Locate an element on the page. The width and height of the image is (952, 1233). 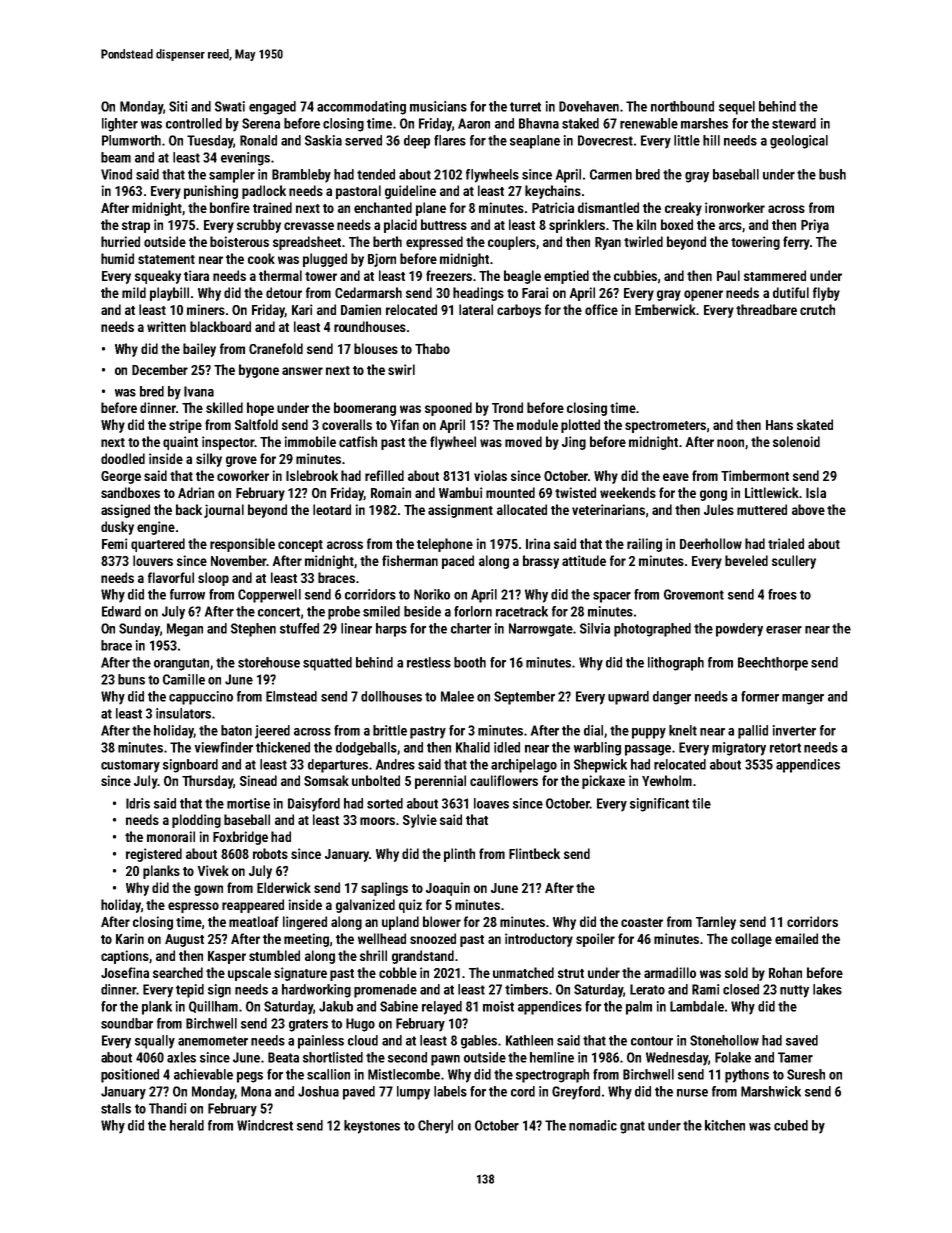
pawn is located at coordinates (445, 1060).
